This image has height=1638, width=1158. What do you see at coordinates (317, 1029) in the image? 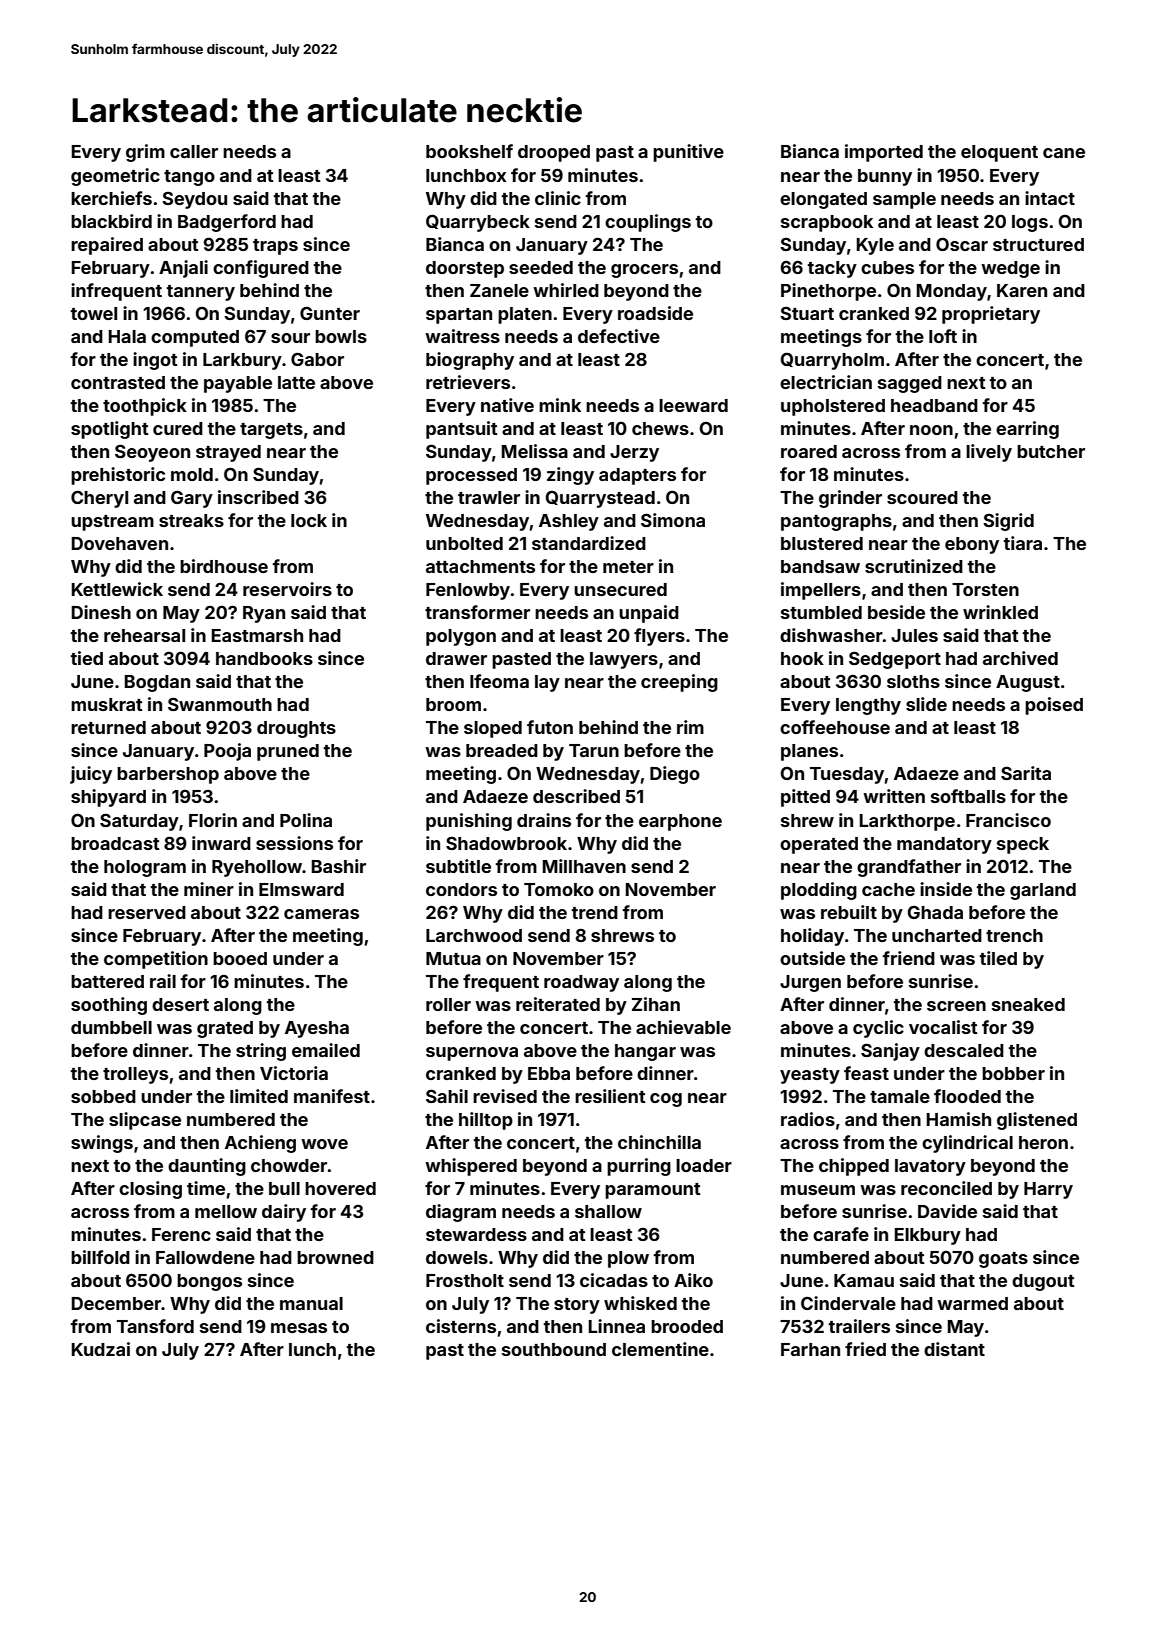
I see `Ayesha` at bounding box center [317, 1029].
